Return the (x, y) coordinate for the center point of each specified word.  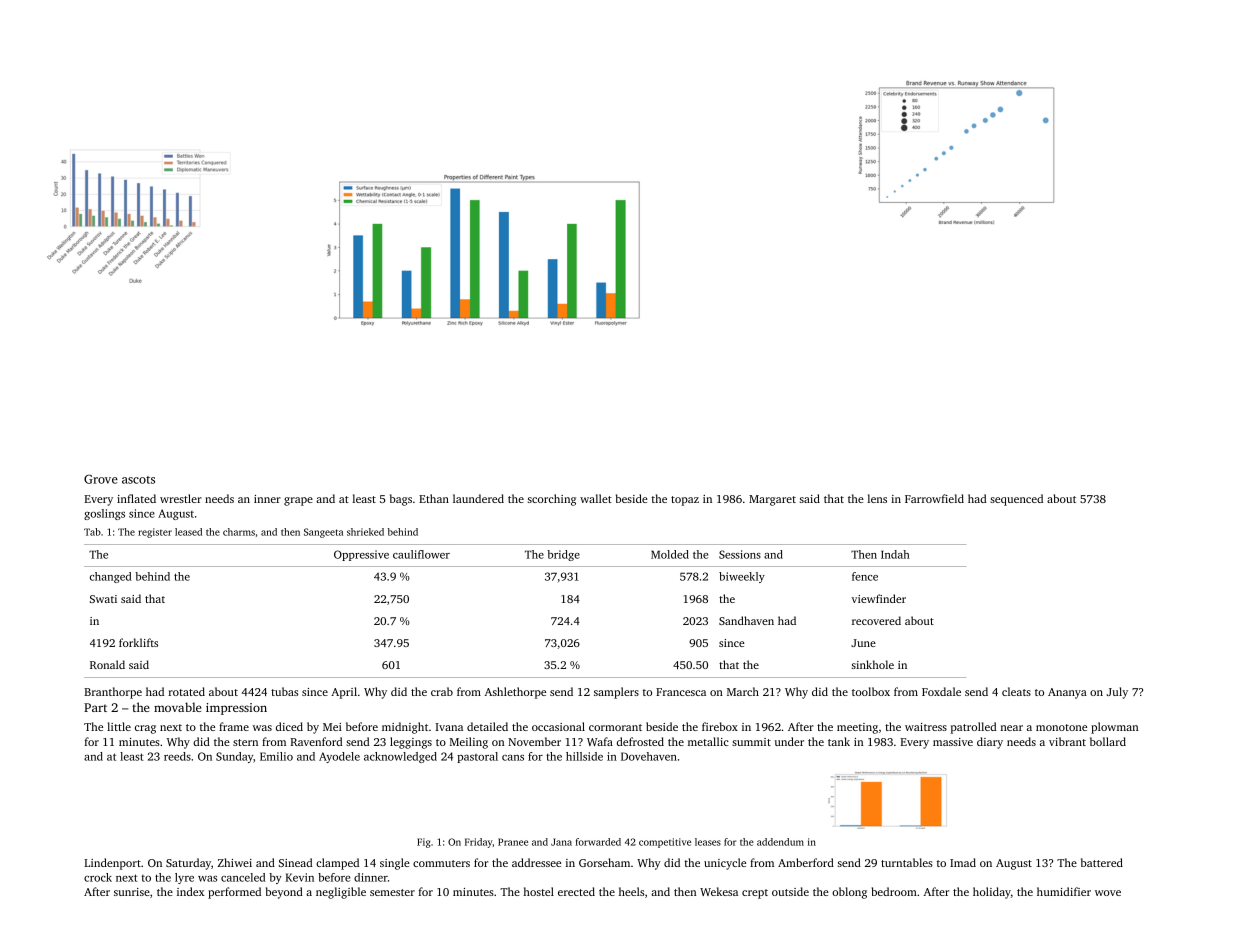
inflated (136, 498)
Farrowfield (934, 498)
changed (111, 577)
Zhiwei (235, 862)
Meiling (469, 743)
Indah (895, 554)
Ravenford (316, 741)
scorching (552, 500)
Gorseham (604, 862)
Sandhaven (746, 620)
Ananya (1067, 693)
